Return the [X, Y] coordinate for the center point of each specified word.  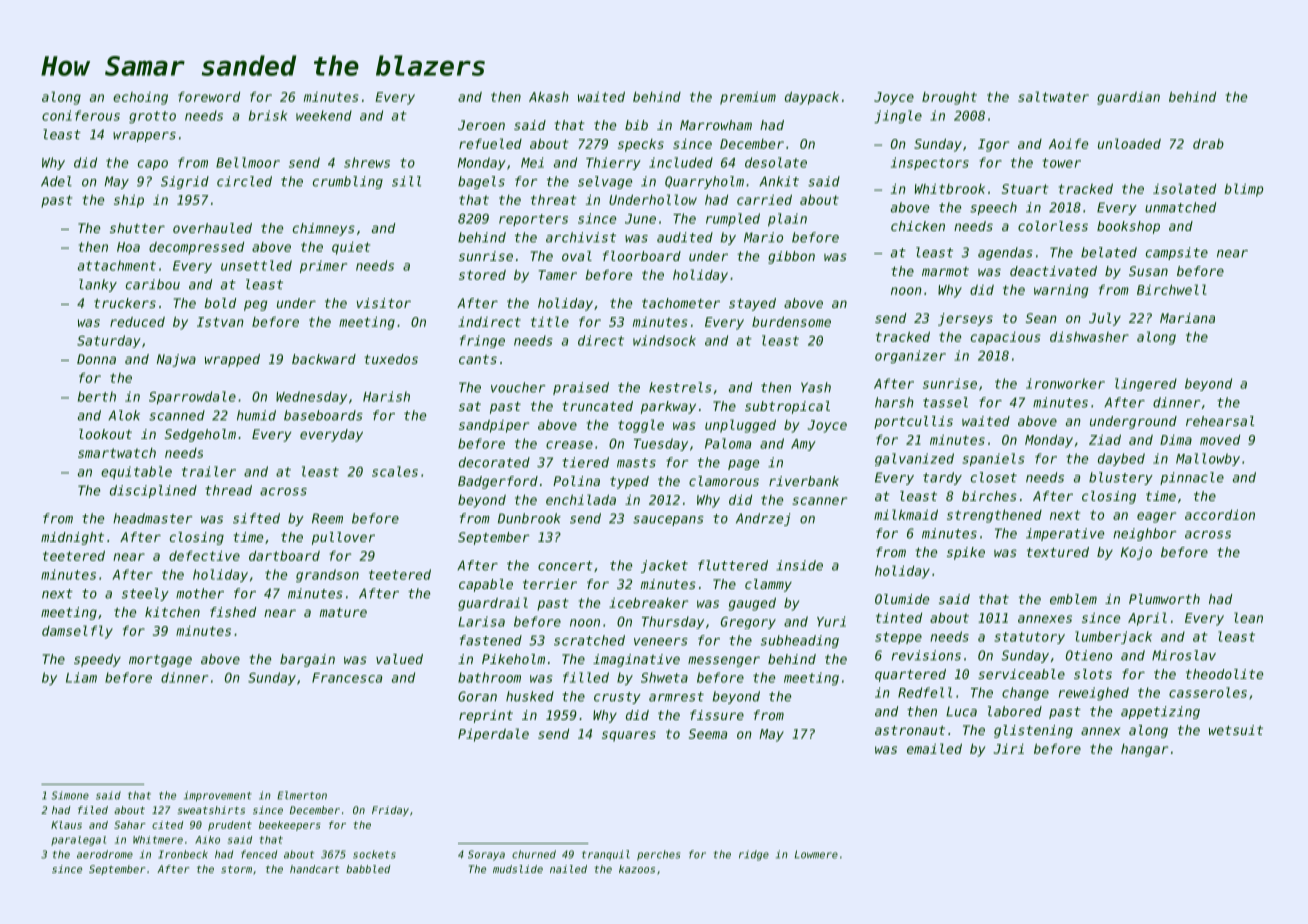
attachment [117, 265]
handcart [315, 869]
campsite [1177, 253]
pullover [343, 538]
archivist [581, 237]
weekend [324, 115]
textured [1058, 552]
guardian [1128, 98]
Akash [549, 96]
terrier [550, 584]
